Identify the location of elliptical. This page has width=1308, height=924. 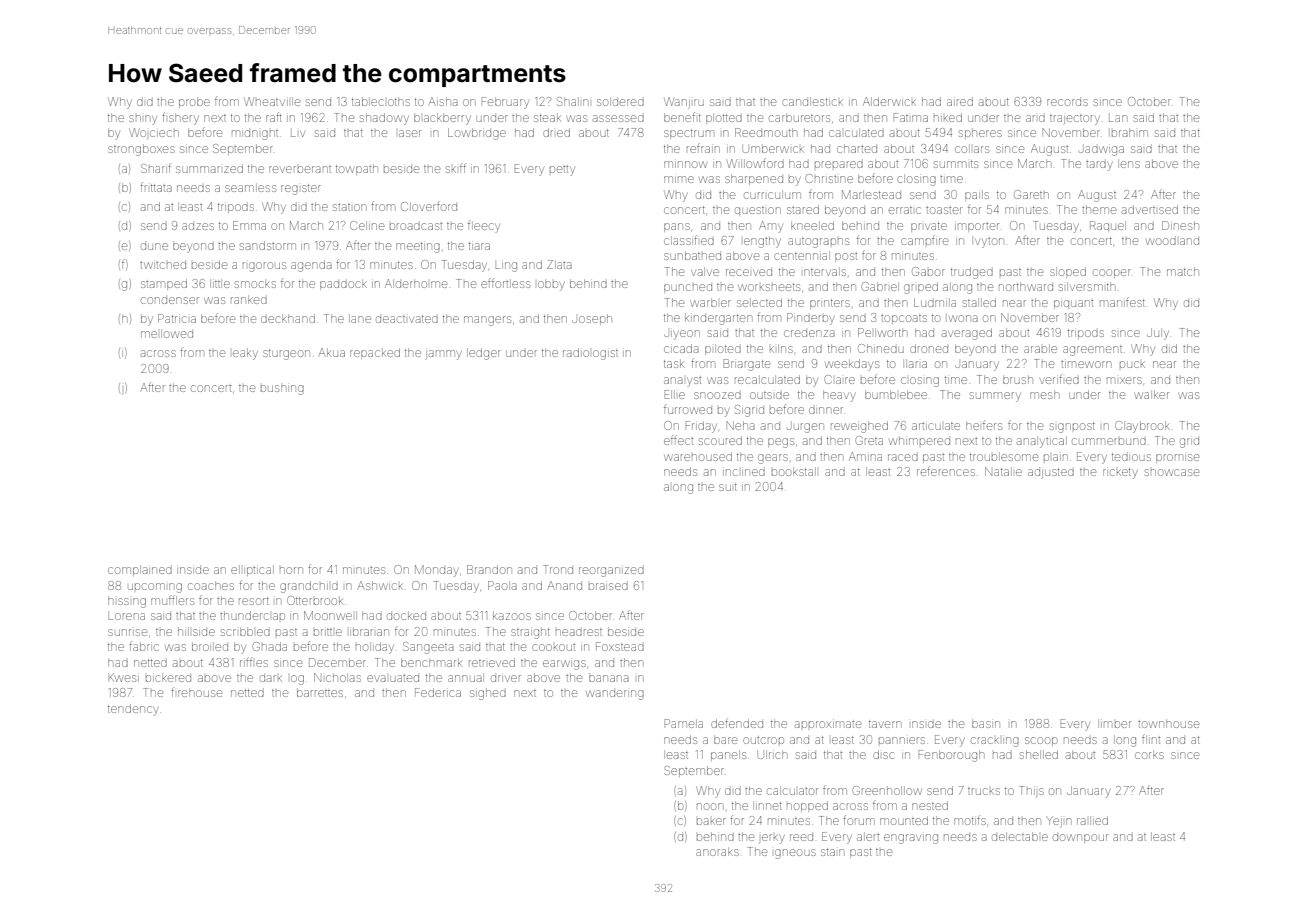
(252, 570).
